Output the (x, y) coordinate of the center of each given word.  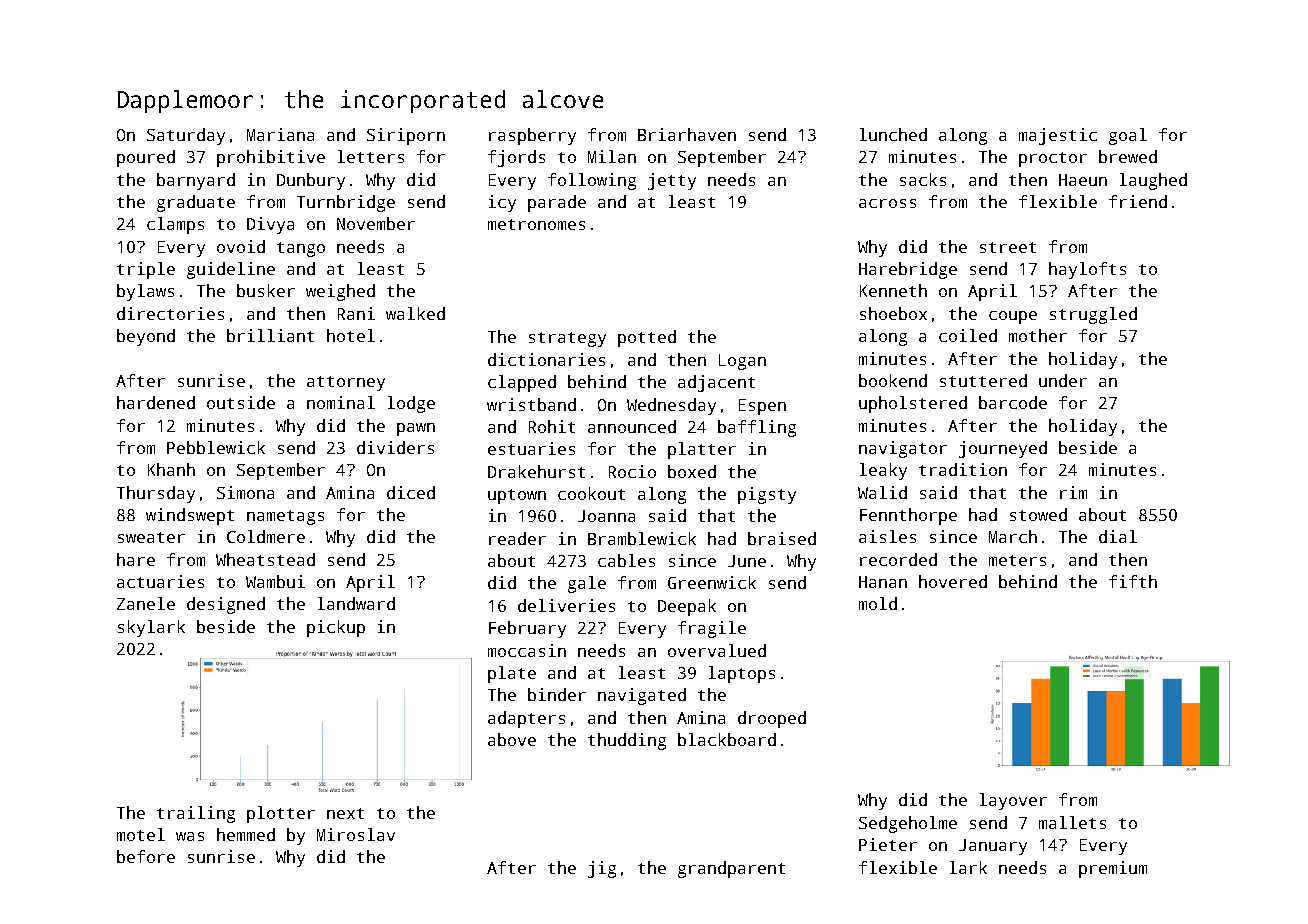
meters (1017, 560)
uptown (517, 496)
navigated (642, 696)
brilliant (270, 335)
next (345, 813)
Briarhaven (687, 134)
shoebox (893, 313)
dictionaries (546, 359)
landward (356, 603)
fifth (1133, 581)
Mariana (280, 134)
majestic (1058, 136)
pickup (336, 628)
